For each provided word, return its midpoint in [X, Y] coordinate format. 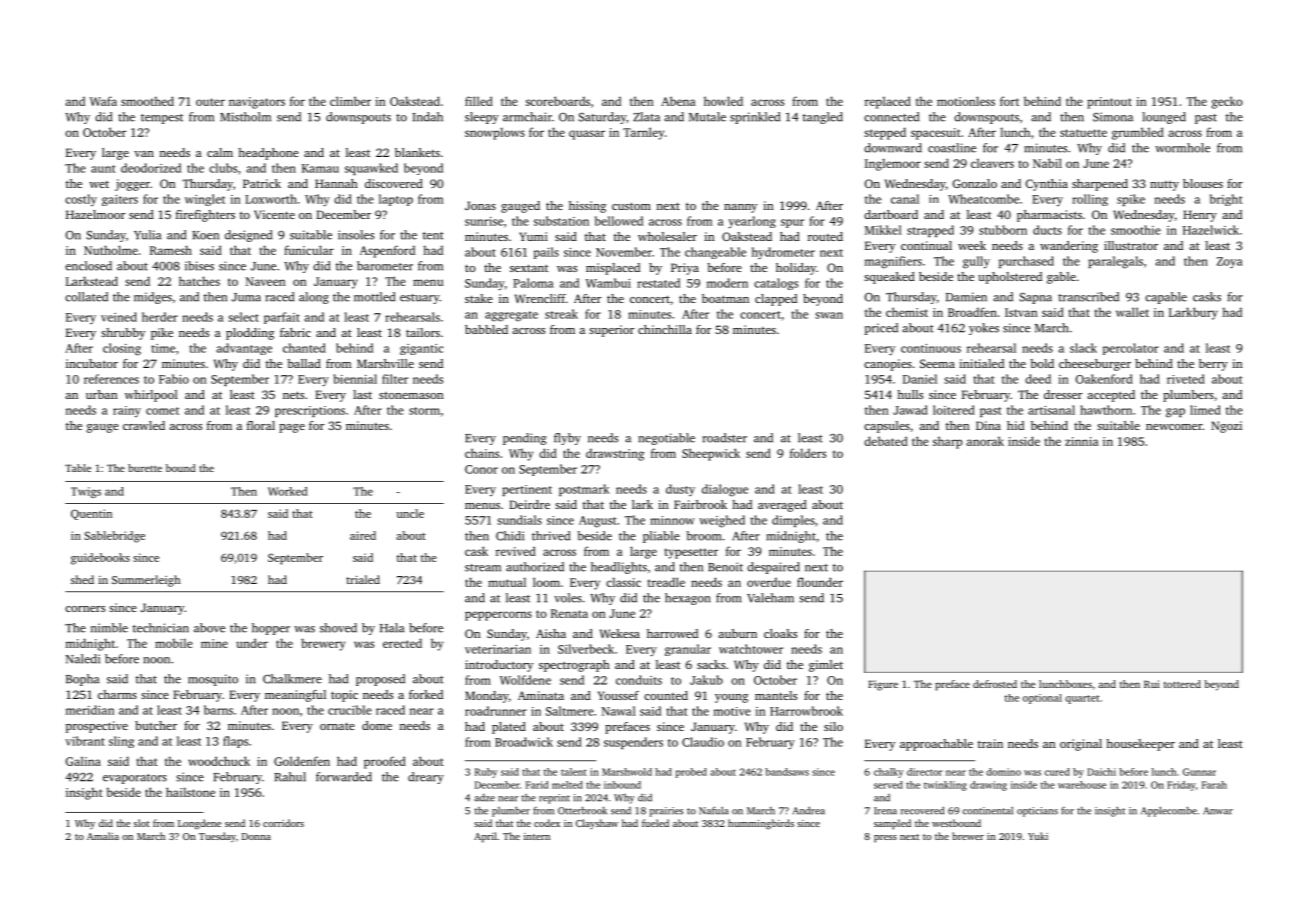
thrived [551, 536]
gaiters [120, 200]
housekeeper [1140, 745]
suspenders [633, 743]
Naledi [83, 659]
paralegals [1115, 262]
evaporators [135, 779]
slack [1083, 348]
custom [631, 206]
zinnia [1082, 441]
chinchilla [665, 329]
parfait [282, 318]
